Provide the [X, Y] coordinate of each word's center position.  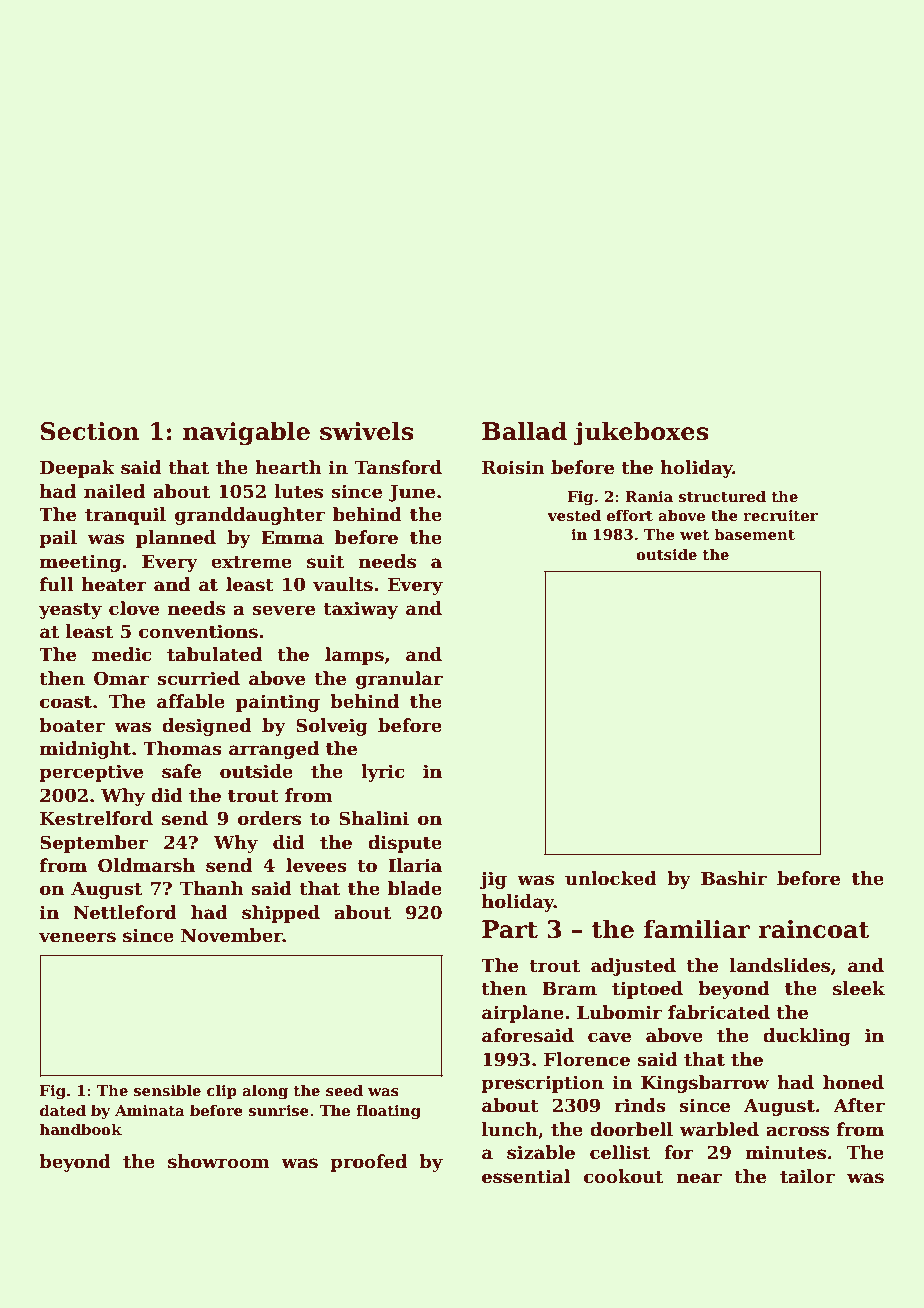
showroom [218, 1161]
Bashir [734, 878]
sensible [167, 1090]
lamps [354, 656]
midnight [85, 750]
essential [526, 1176]
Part [510, 929]
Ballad [524, 431]
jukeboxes [641, 433]
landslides [780, 965]
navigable [246, 433]
